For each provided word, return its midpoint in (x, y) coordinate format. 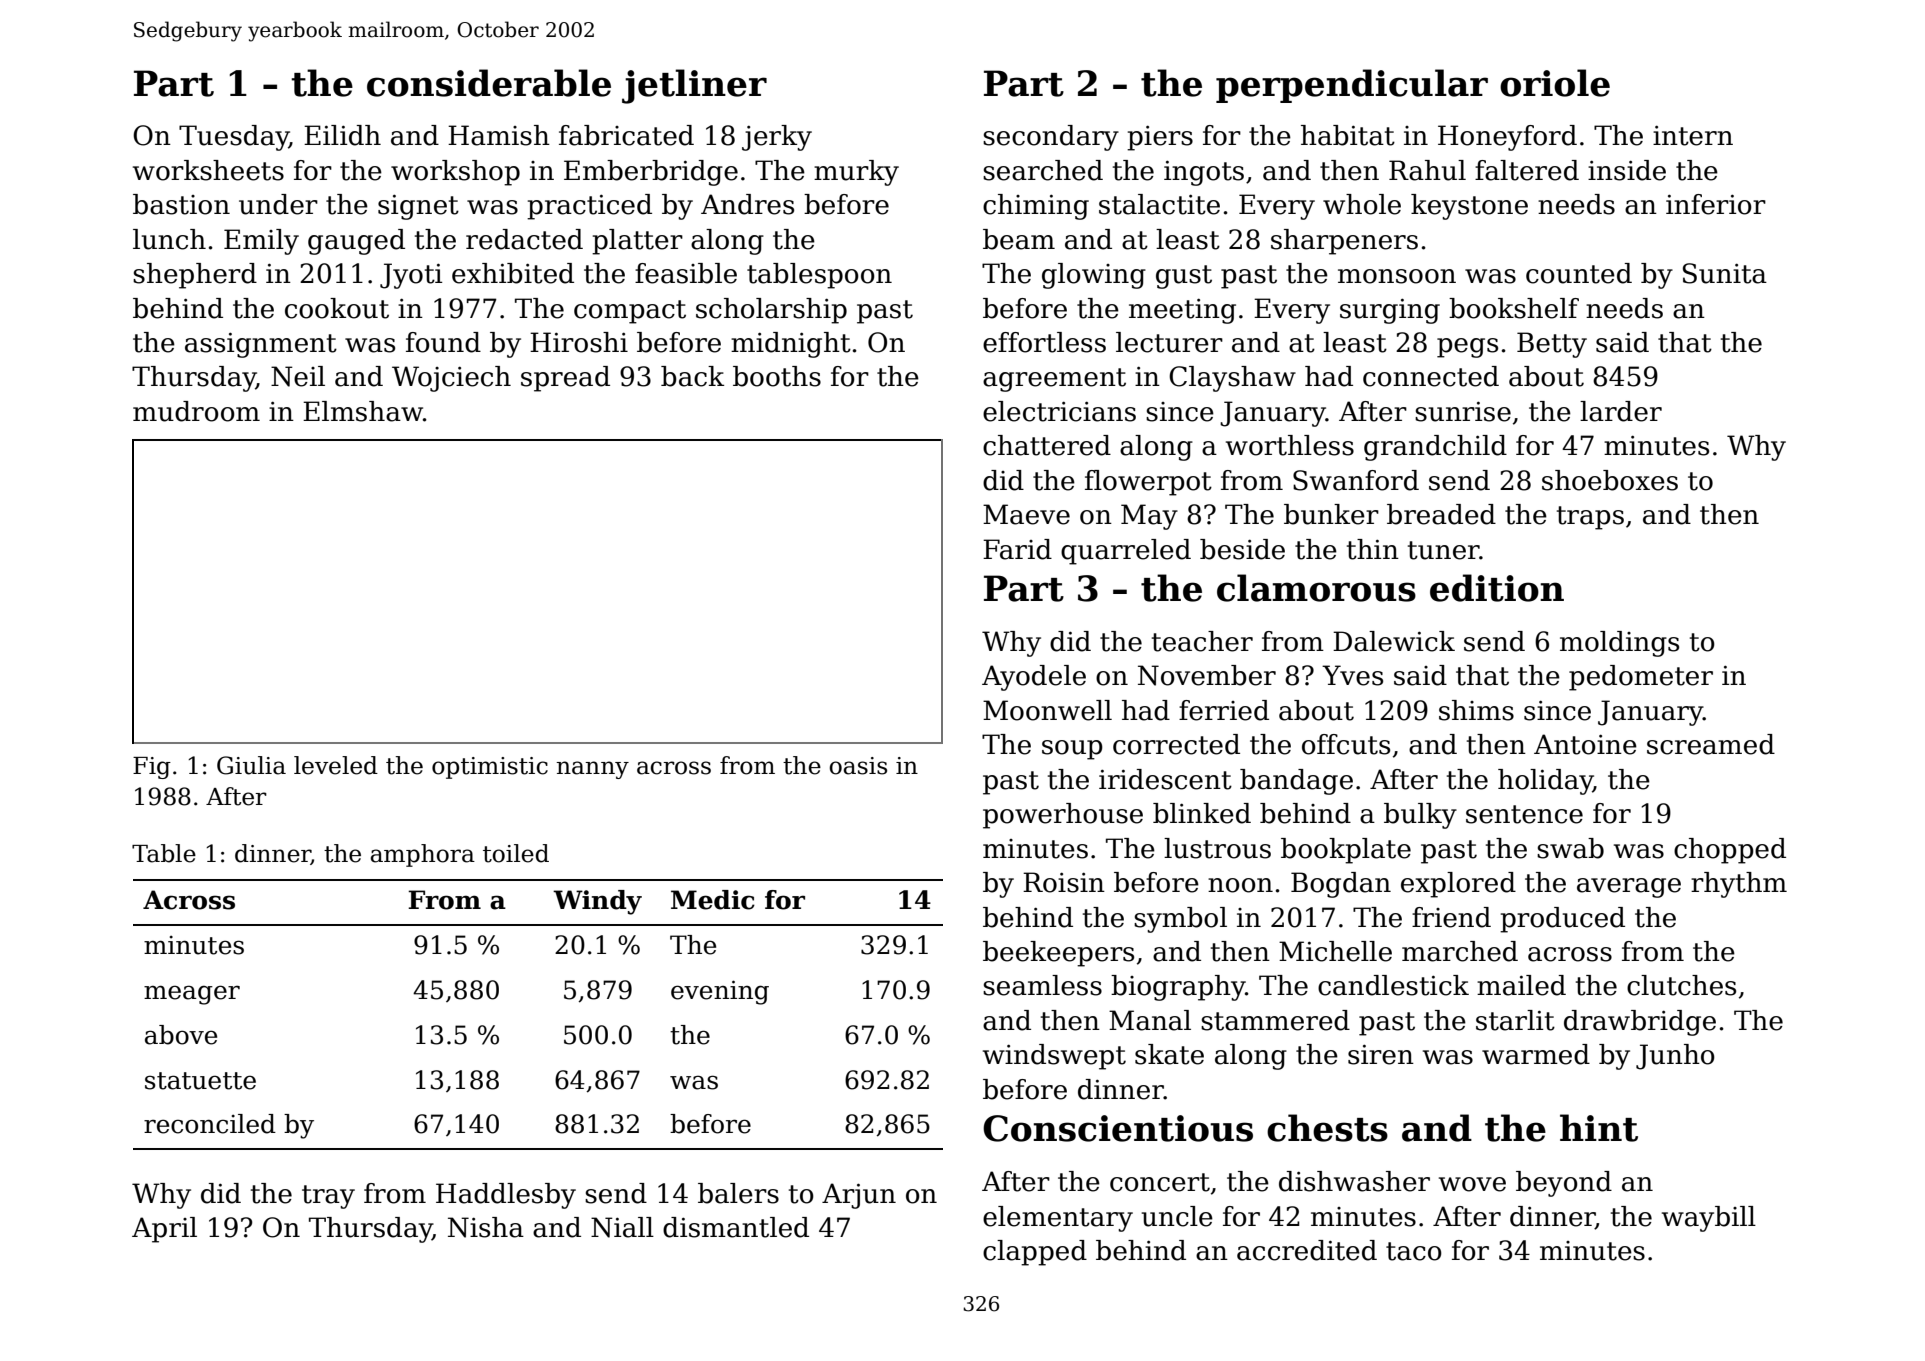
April (164, 1230)
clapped (1035, 1253)
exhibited (513, 273)
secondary (1051, 138)
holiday (1545, 782)
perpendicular (1352, 86)
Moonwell (1047, 710)
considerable (489, 83)
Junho (1675, 1057)
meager (192, 995)
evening (720, 992)
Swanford (1356, 480)
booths (777, 376)
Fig (152, 768)
